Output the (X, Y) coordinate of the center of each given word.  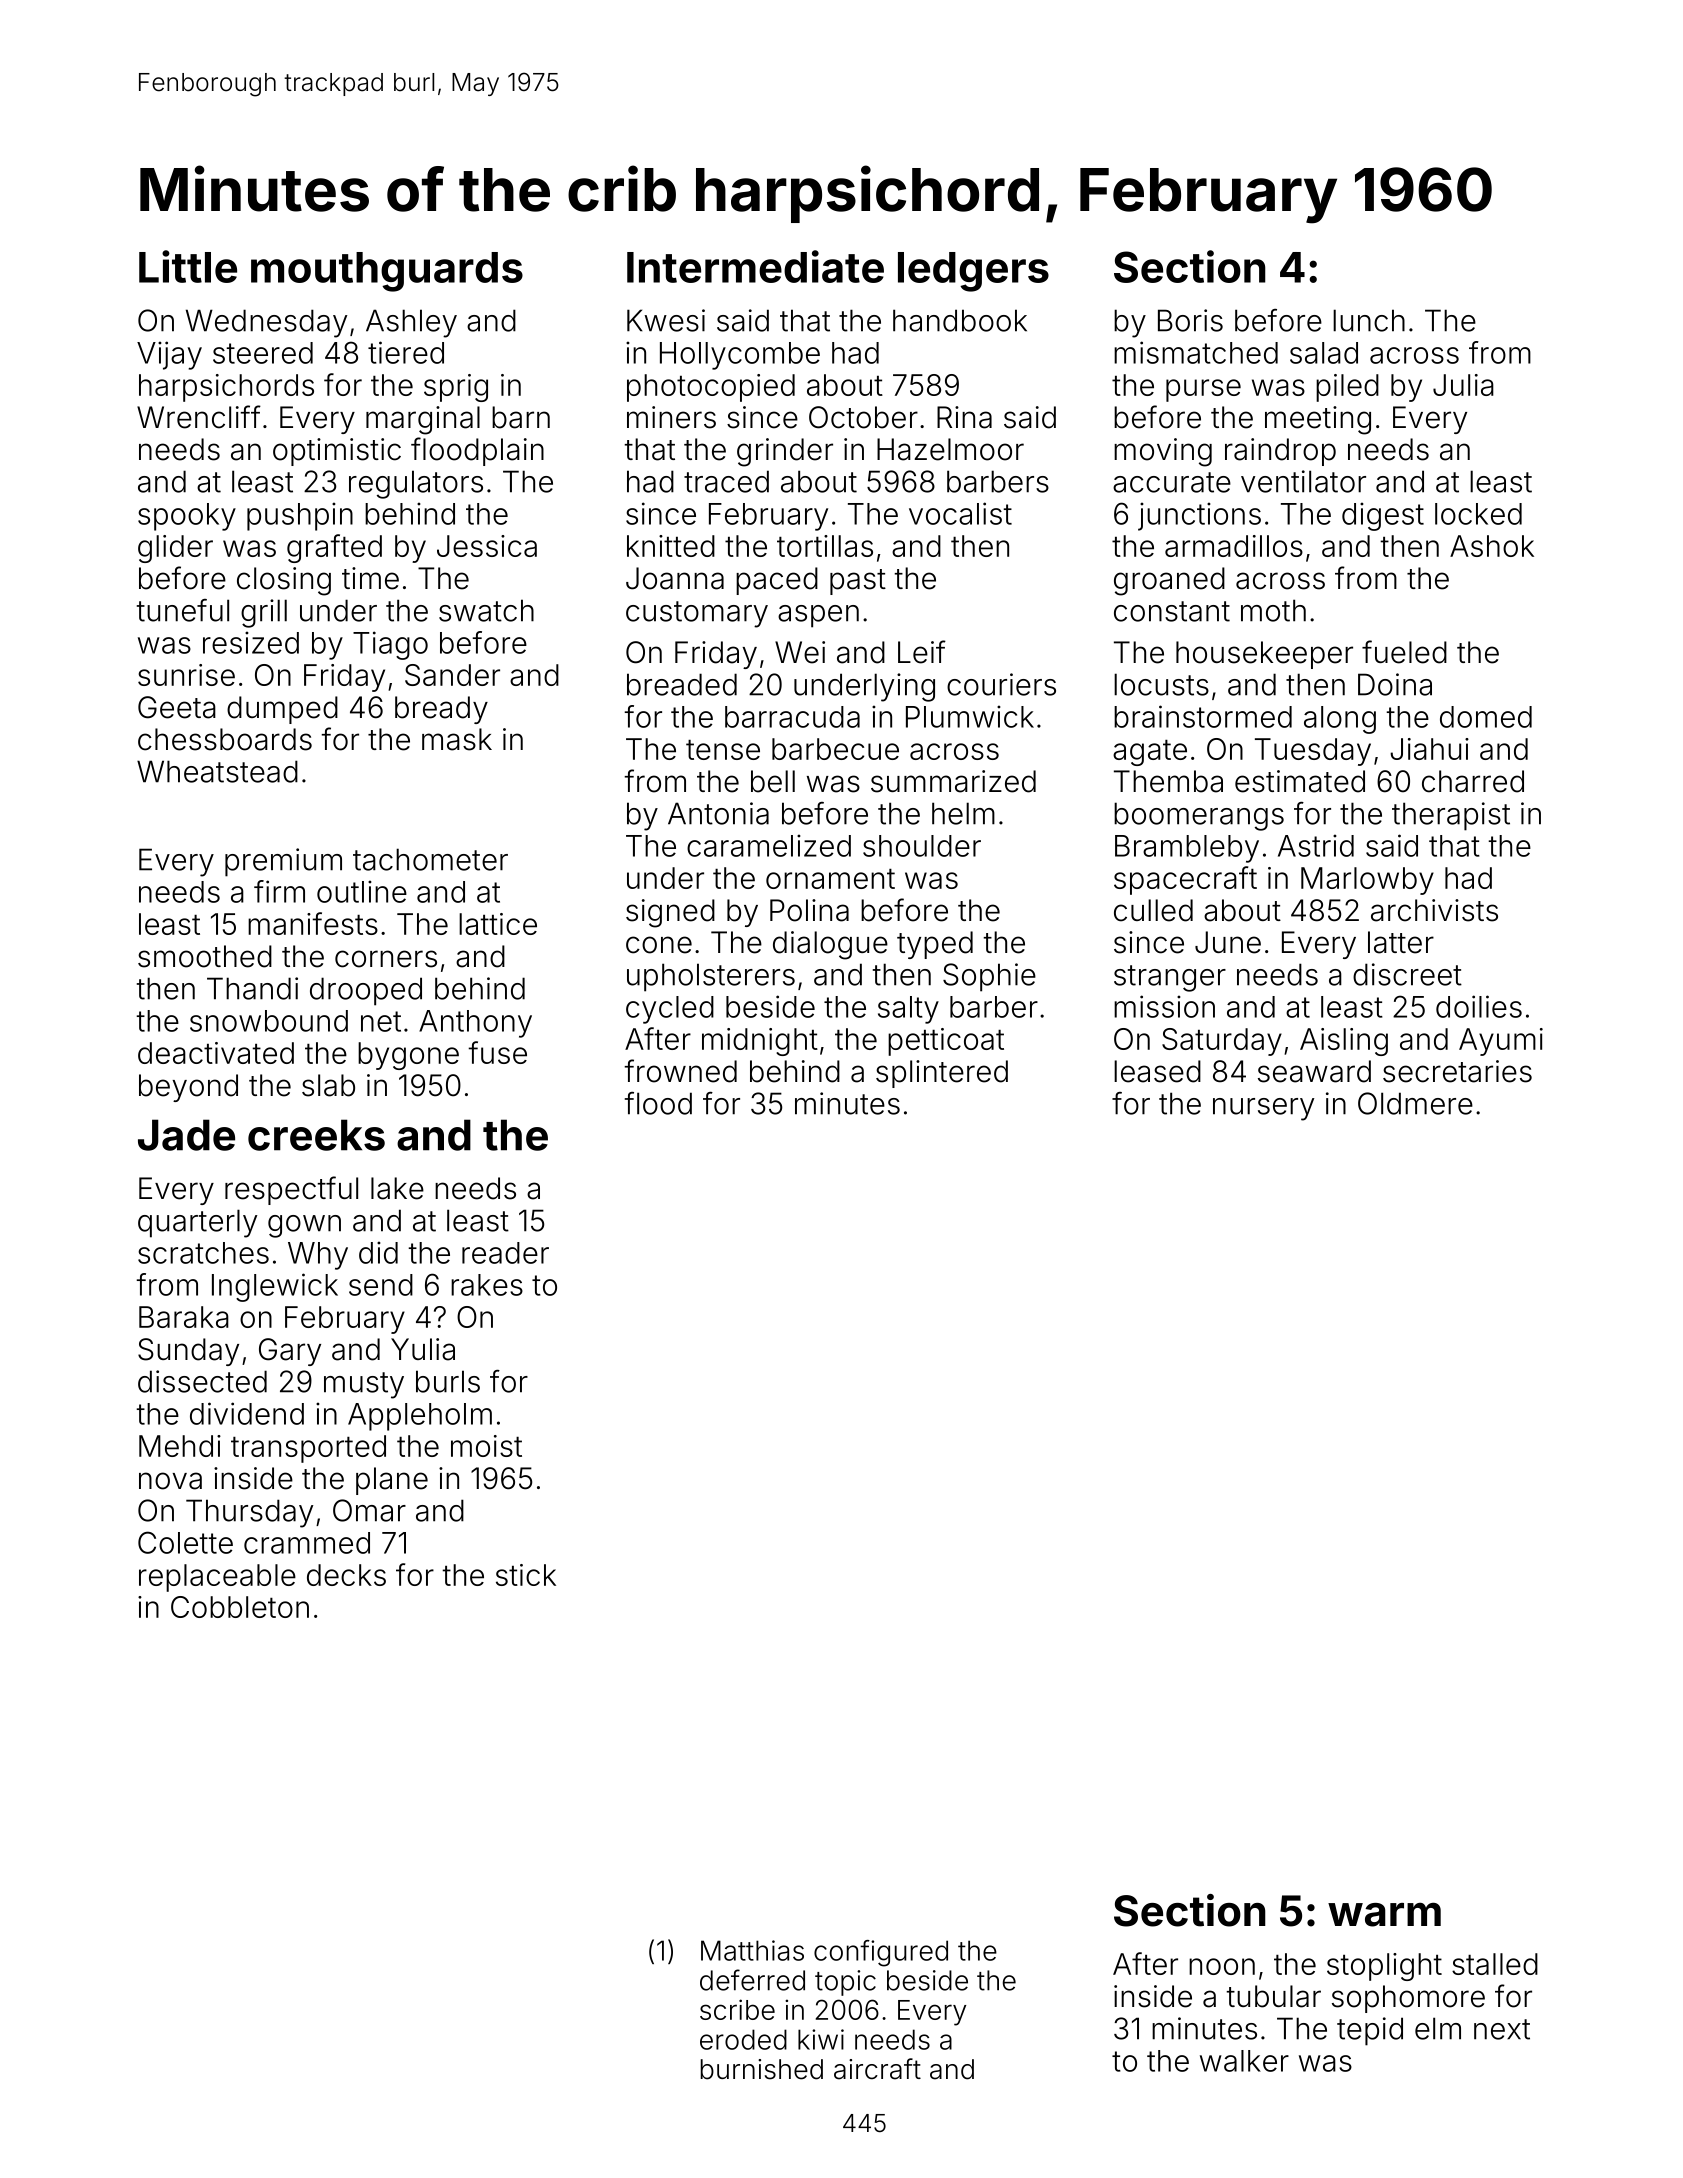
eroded (743, 2039)
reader (505, 1253)
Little (188, 266)
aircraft (877, 2069)
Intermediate (755, 266)
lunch (1369, 320)
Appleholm (420, 1417)
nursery (1263, 1109)
